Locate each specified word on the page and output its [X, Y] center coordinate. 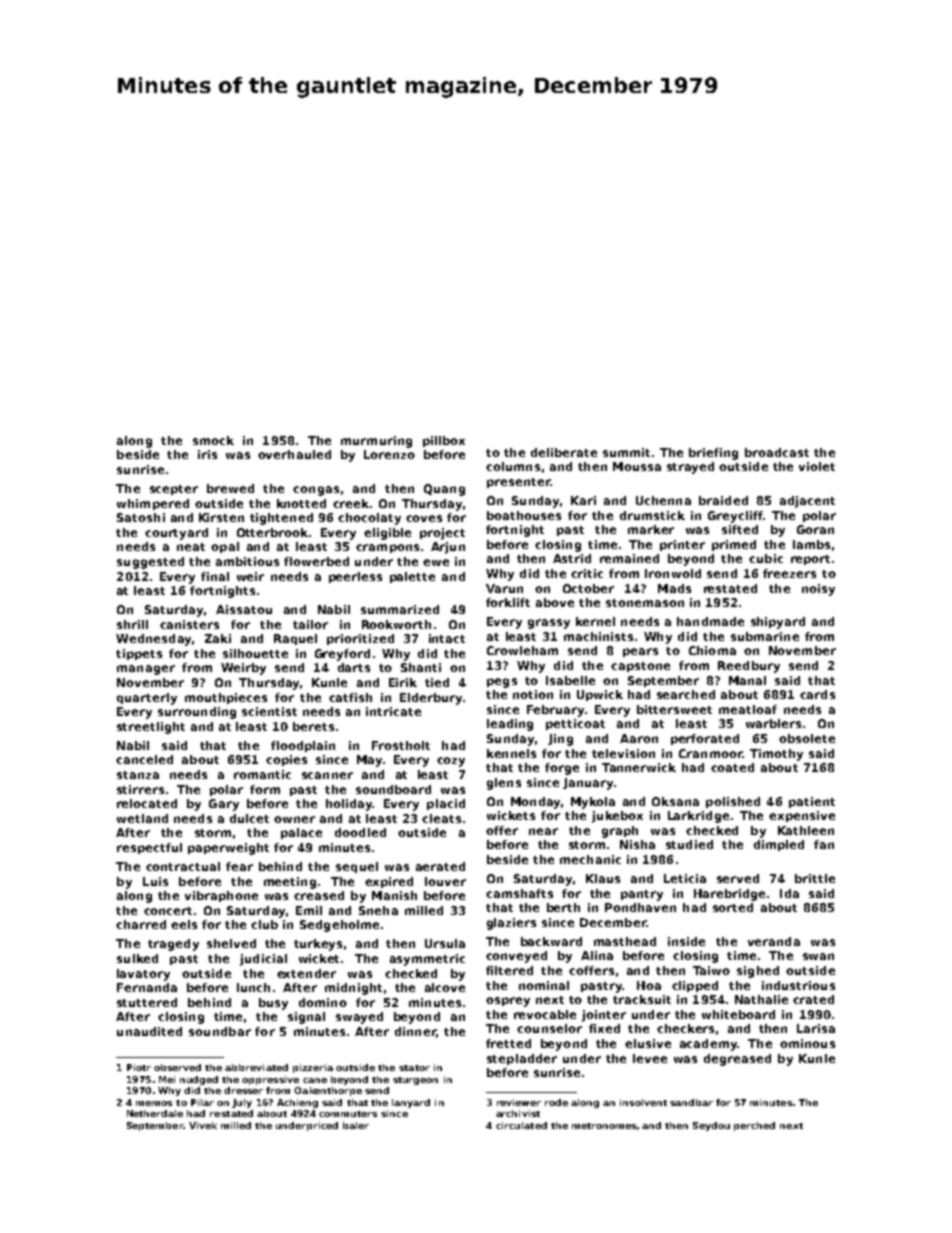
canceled [144, 759]
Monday [535, 803]
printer [682, 545]
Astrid [572, 558]
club [264, 924]
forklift [508, 602]
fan [824, 844]
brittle [815, 878]
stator [414, 1068]
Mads [674, 588]
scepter [174, 490]
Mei [167, 1079]
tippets [139, 654]
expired [389, 882]
